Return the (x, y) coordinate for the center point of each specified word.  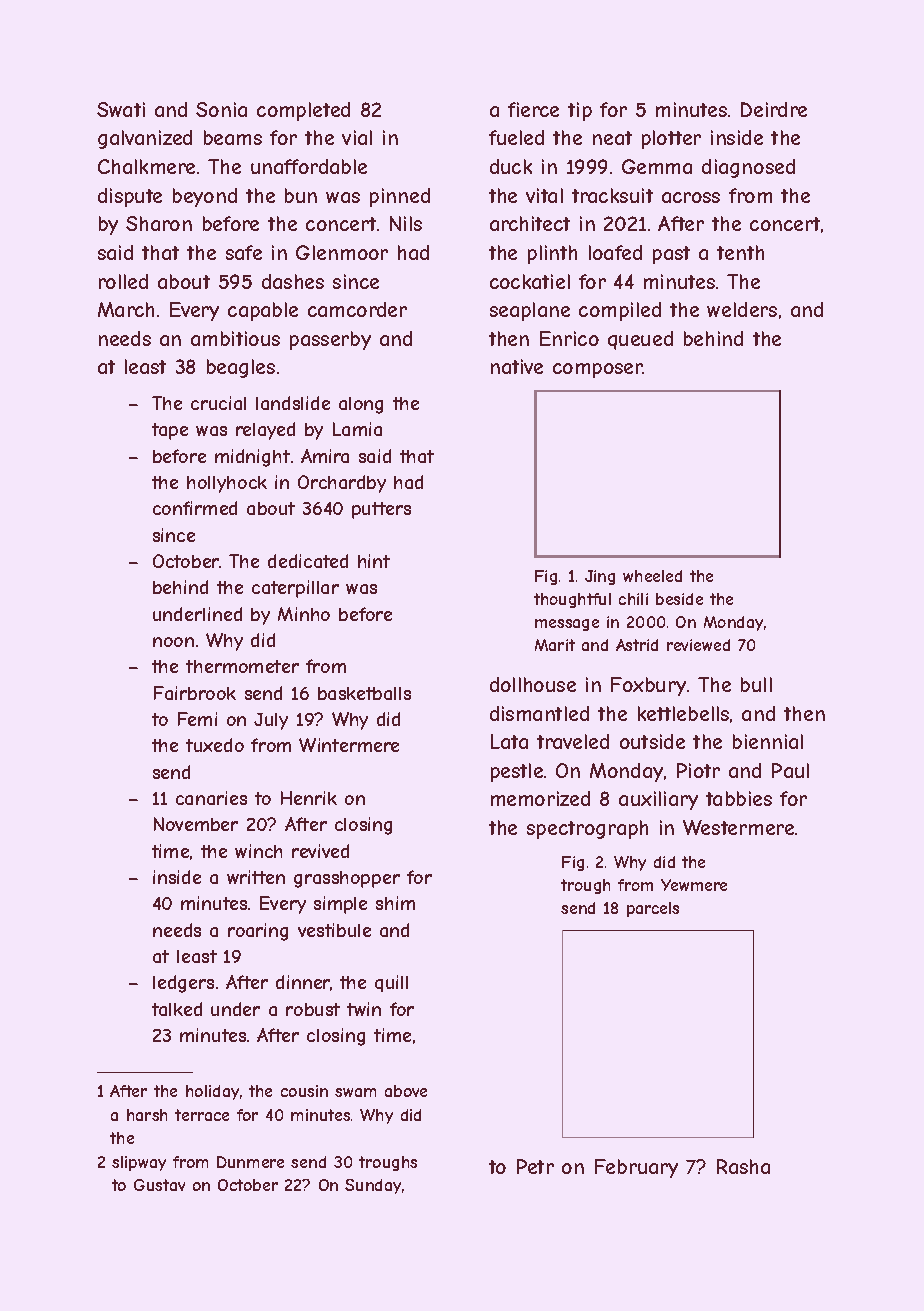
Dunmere (250, 1162)
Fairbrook (195, 693)
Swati (121, 109)
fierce (533, 109)
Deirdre (774, 109)
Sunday (373, 1186)
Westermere (738, 827)
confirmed (195, 508)
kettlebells (683, 713)
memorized (540, 798)
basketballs (364, 693)
